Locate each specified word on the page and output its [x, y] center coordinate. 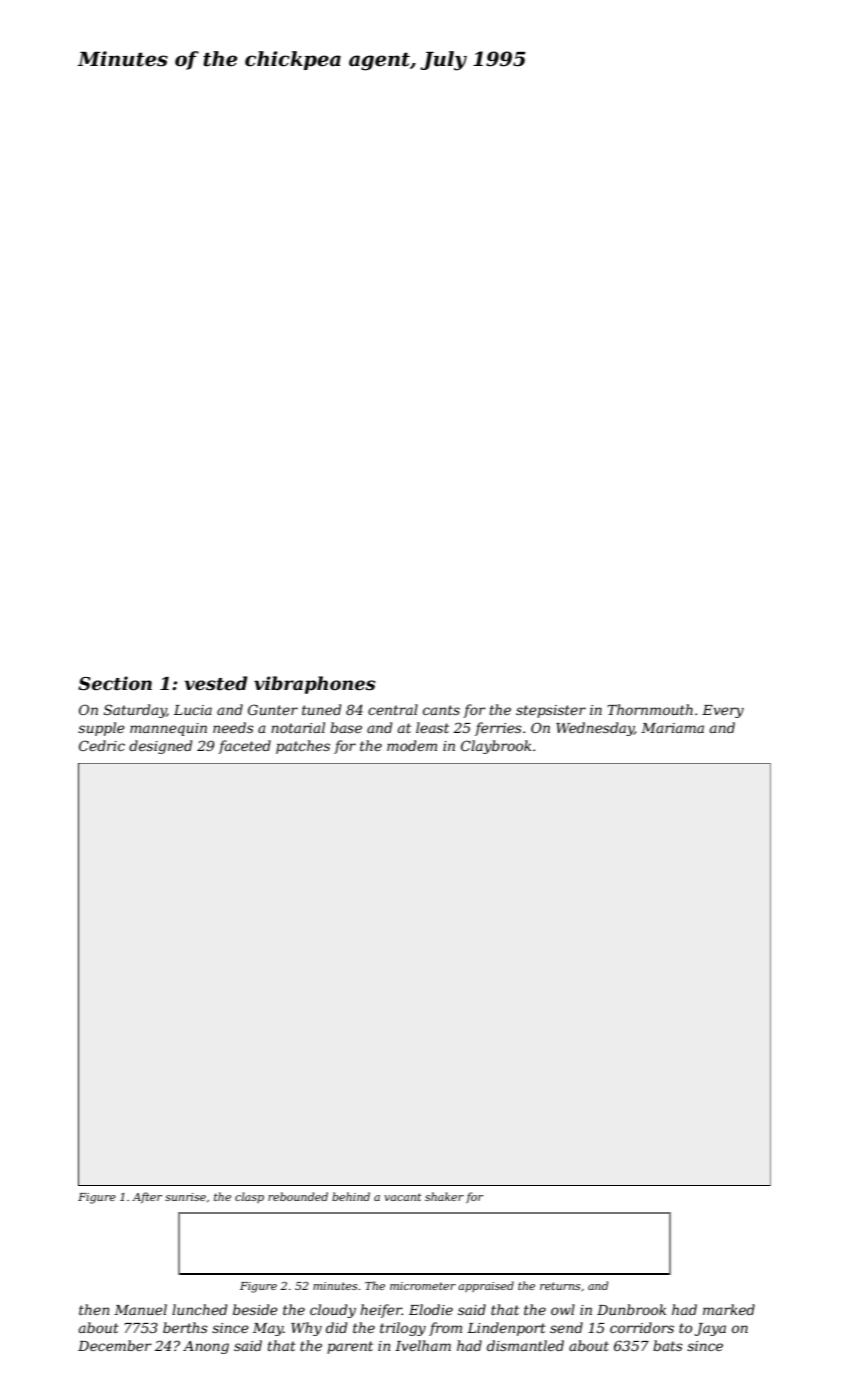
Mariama [672, 728]
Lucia [193, 710]
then [94, 1309]
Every [723, 711]
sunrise [185, 1197]
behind [351, 1196]
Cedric [102, 745]
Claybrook [496, 747]
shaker [444, 1196]
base [346, 727]
